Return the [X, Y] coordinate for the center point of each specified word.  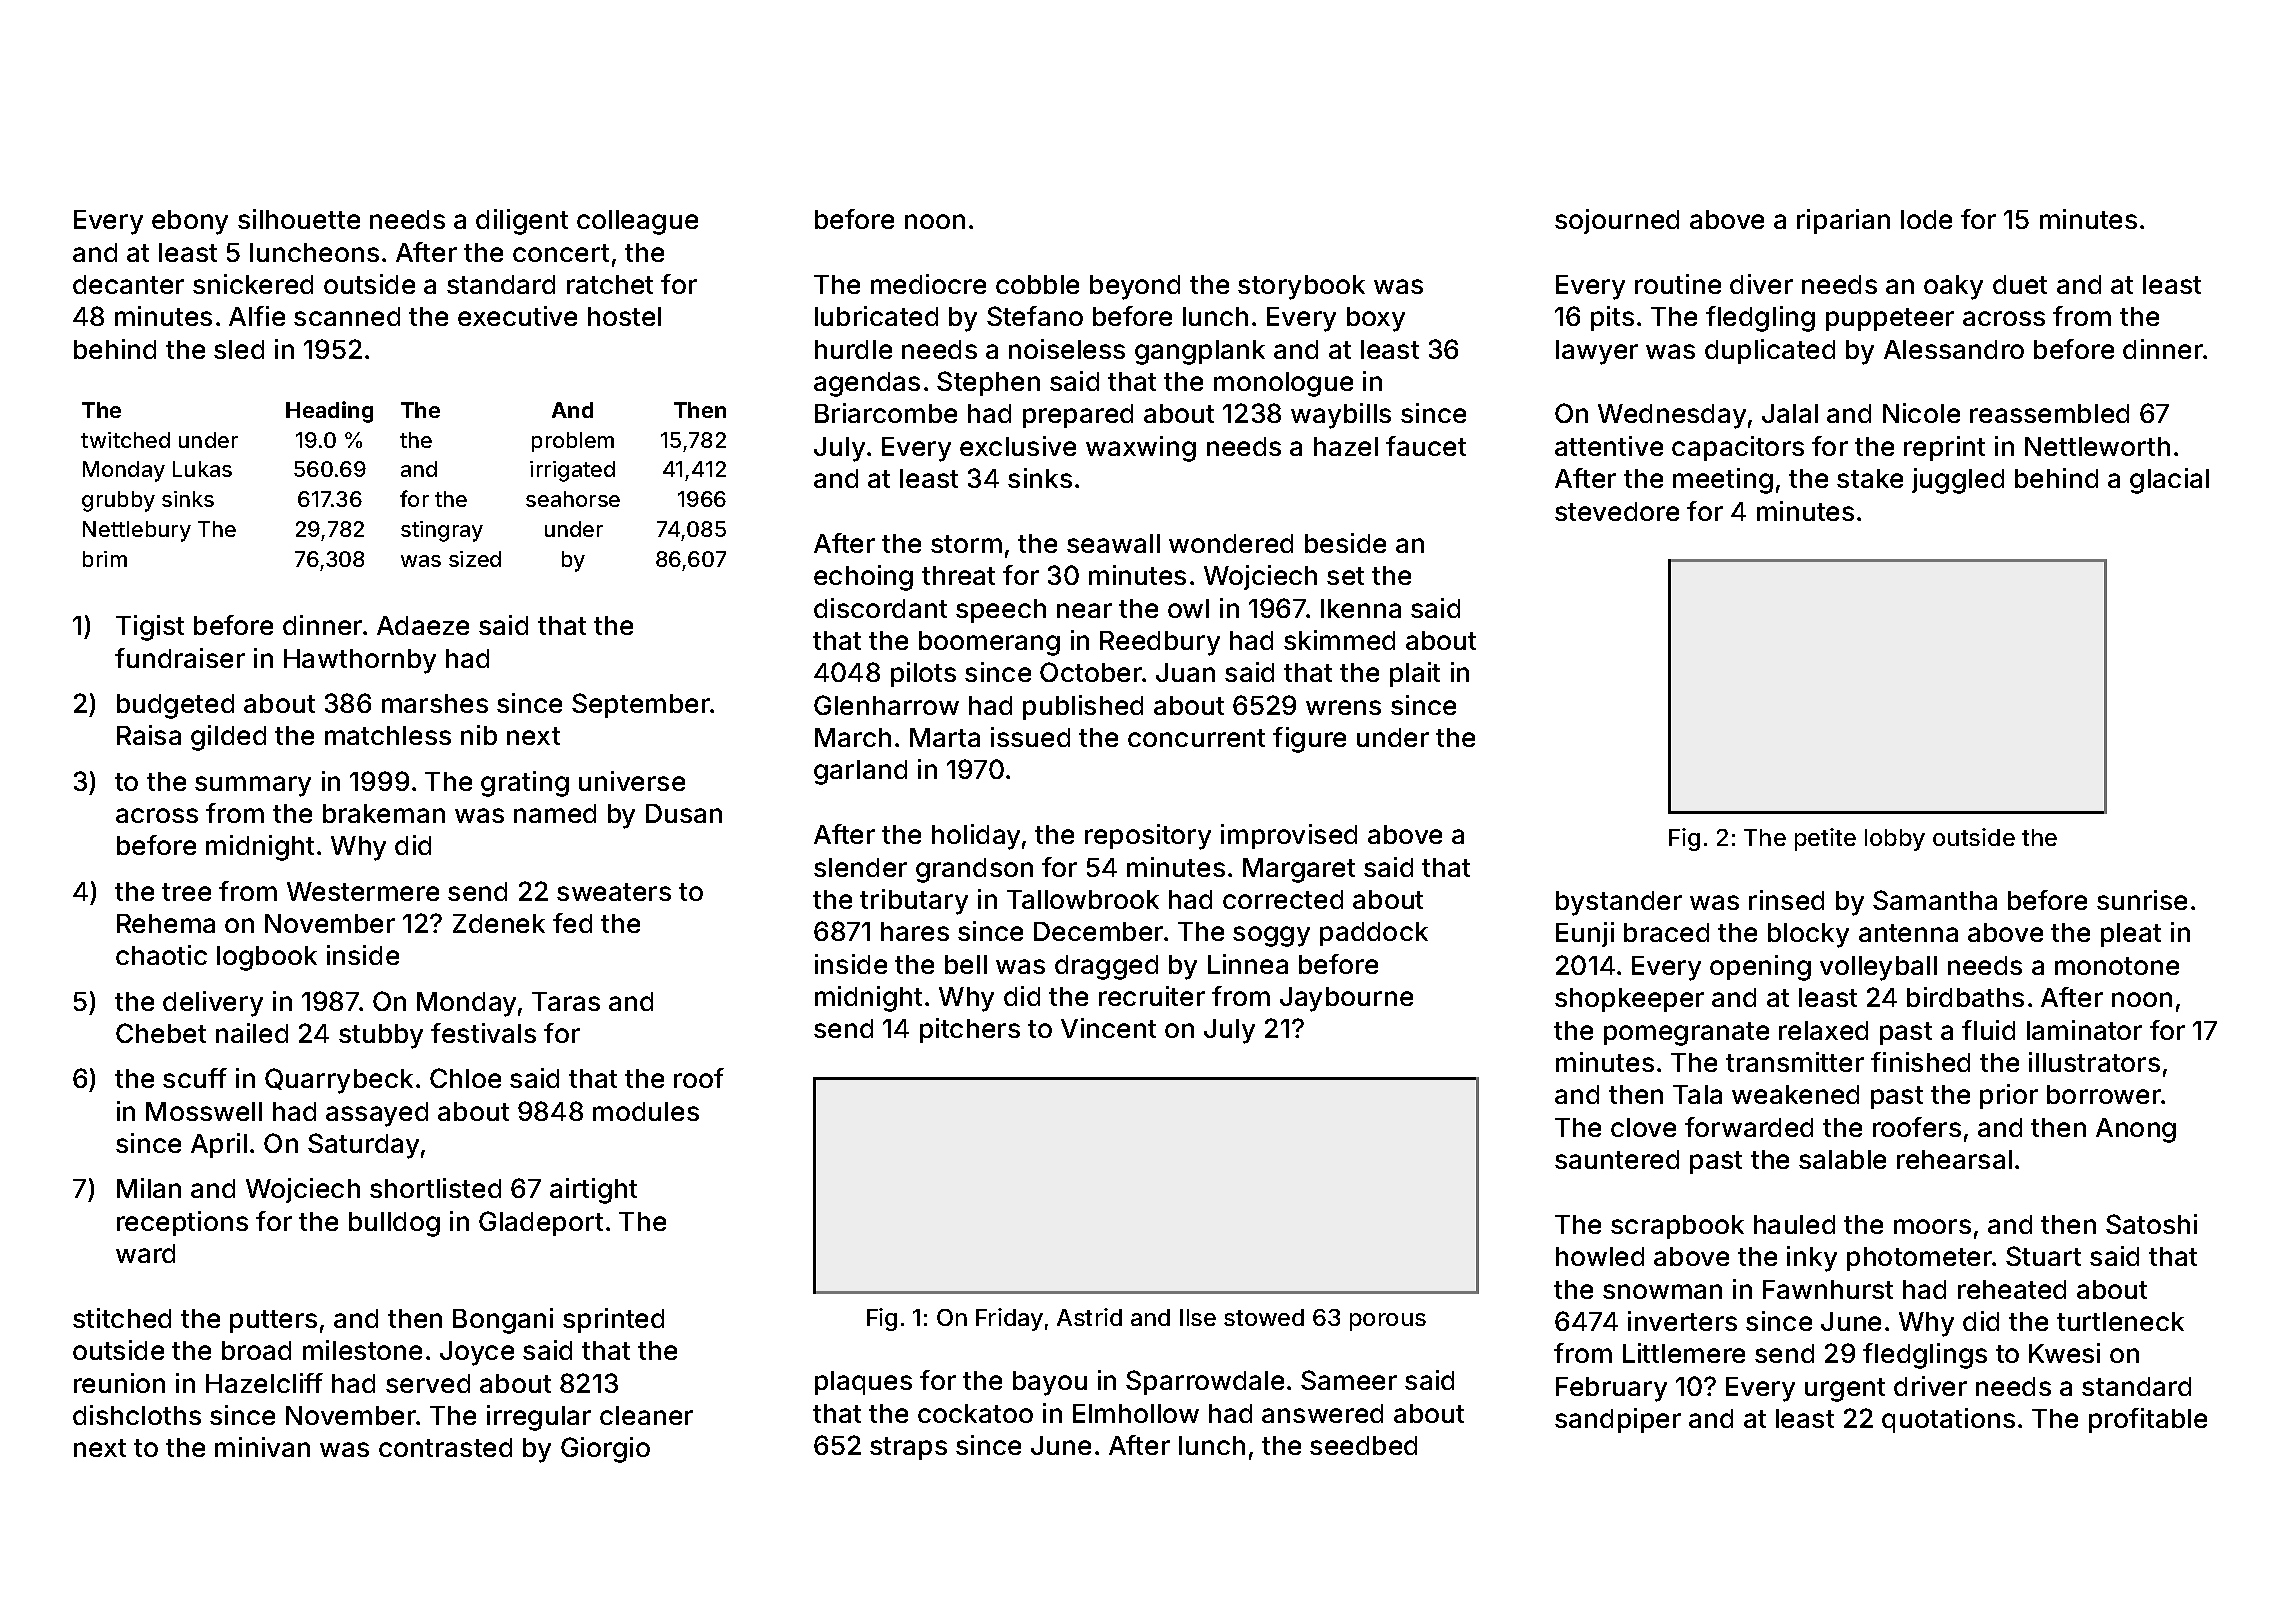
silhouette [299, 219]
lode [1926, 219]
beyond [1135, 287]
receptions [182, 1223]
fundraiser [180, 658]
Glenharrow [886, 705]
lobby [1895, 840]
